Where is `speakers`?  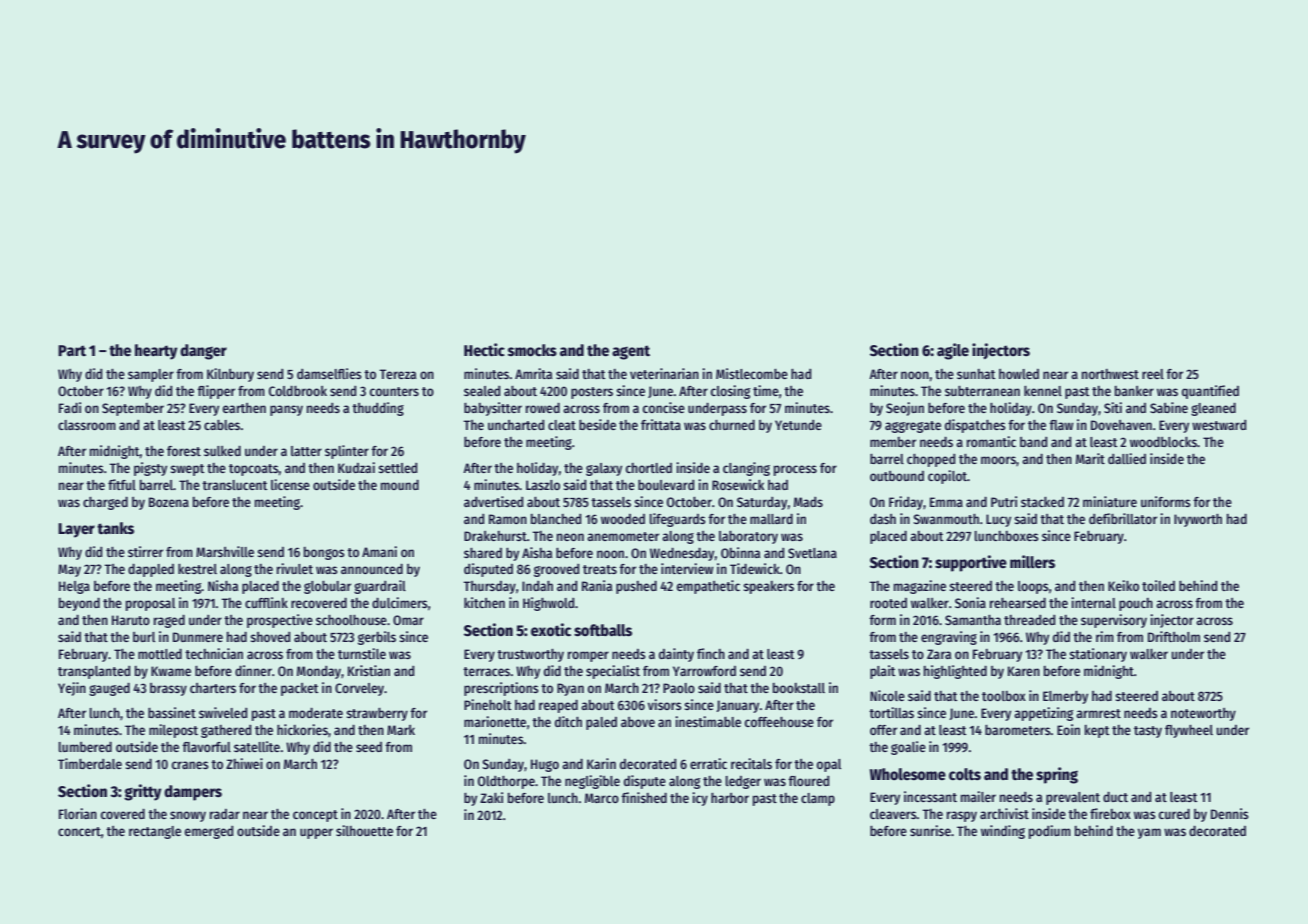
speakers is located at coordinates (768, 587).
